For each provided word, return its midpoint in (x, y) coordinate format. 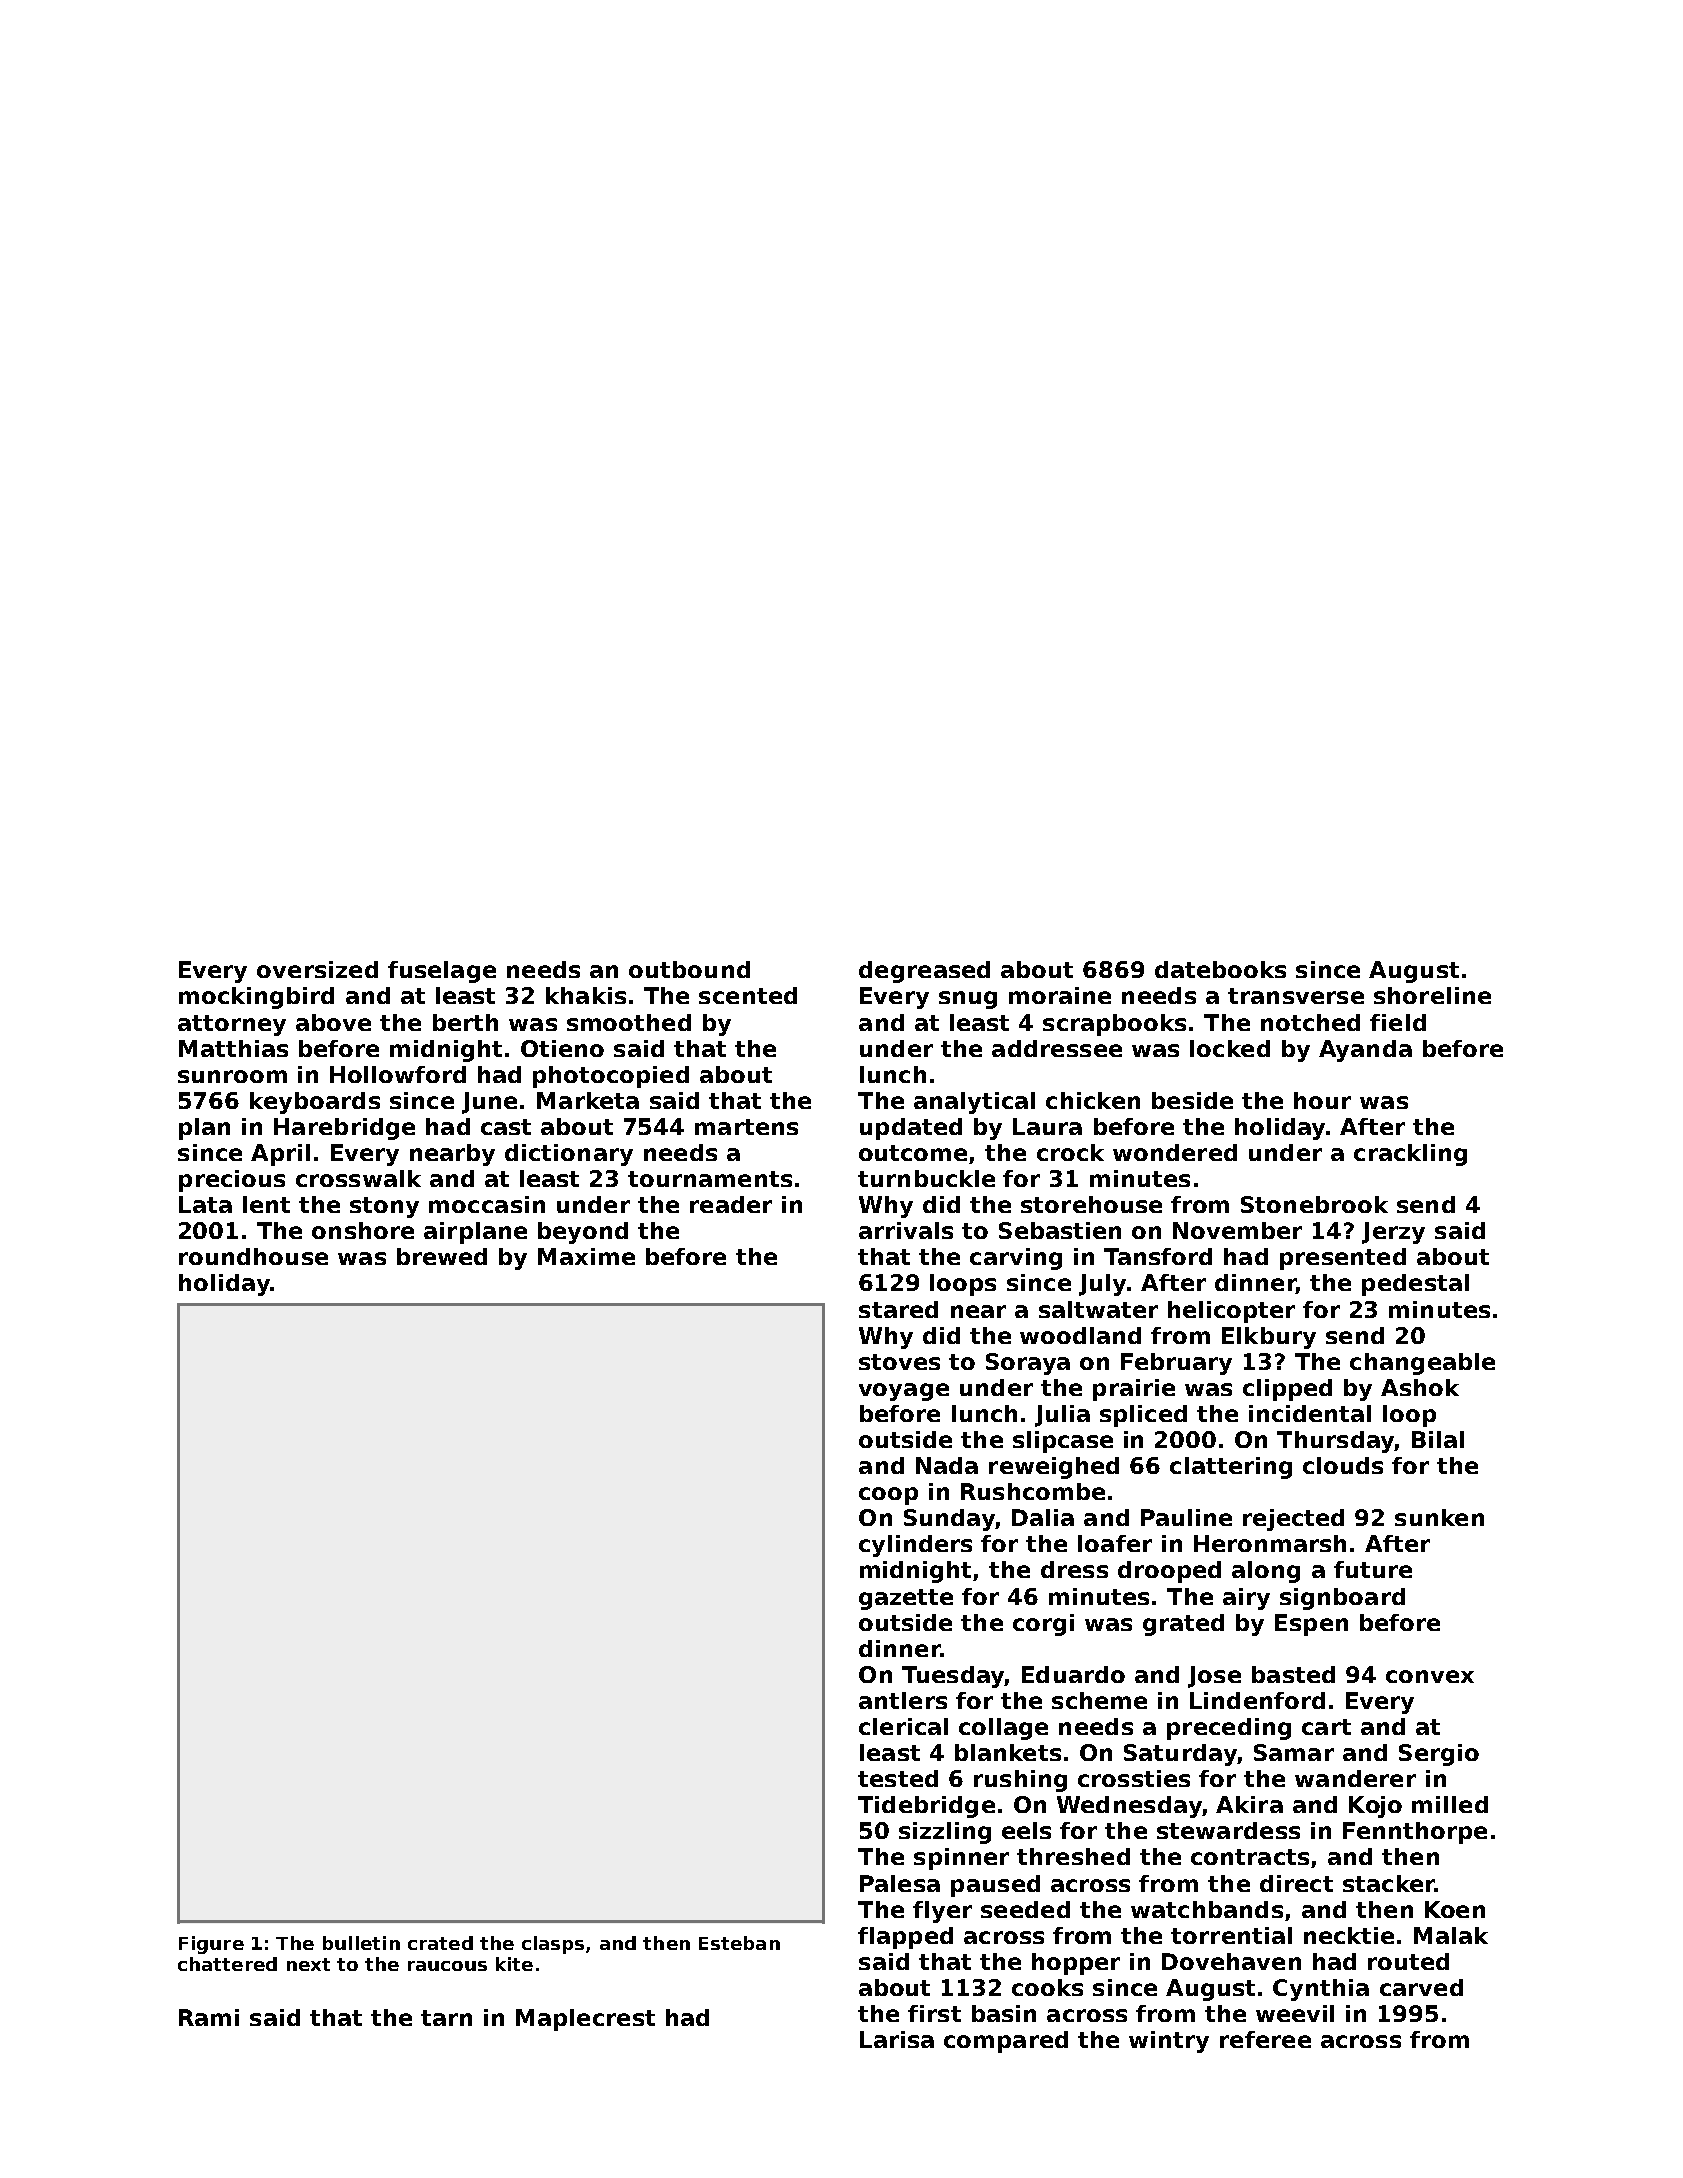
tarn (446, 2018)
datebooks (1220, 969)
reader (731, 1204)
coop (888, 1496)
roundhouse (253, 1256)
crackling (1410, 1155)
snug (968, 1000)
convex (1430, 1676)
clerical (903, 1726)
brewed (442, 1256)
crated (440, 1943)
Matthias (233, 1048)
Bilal (1438, 1439)
